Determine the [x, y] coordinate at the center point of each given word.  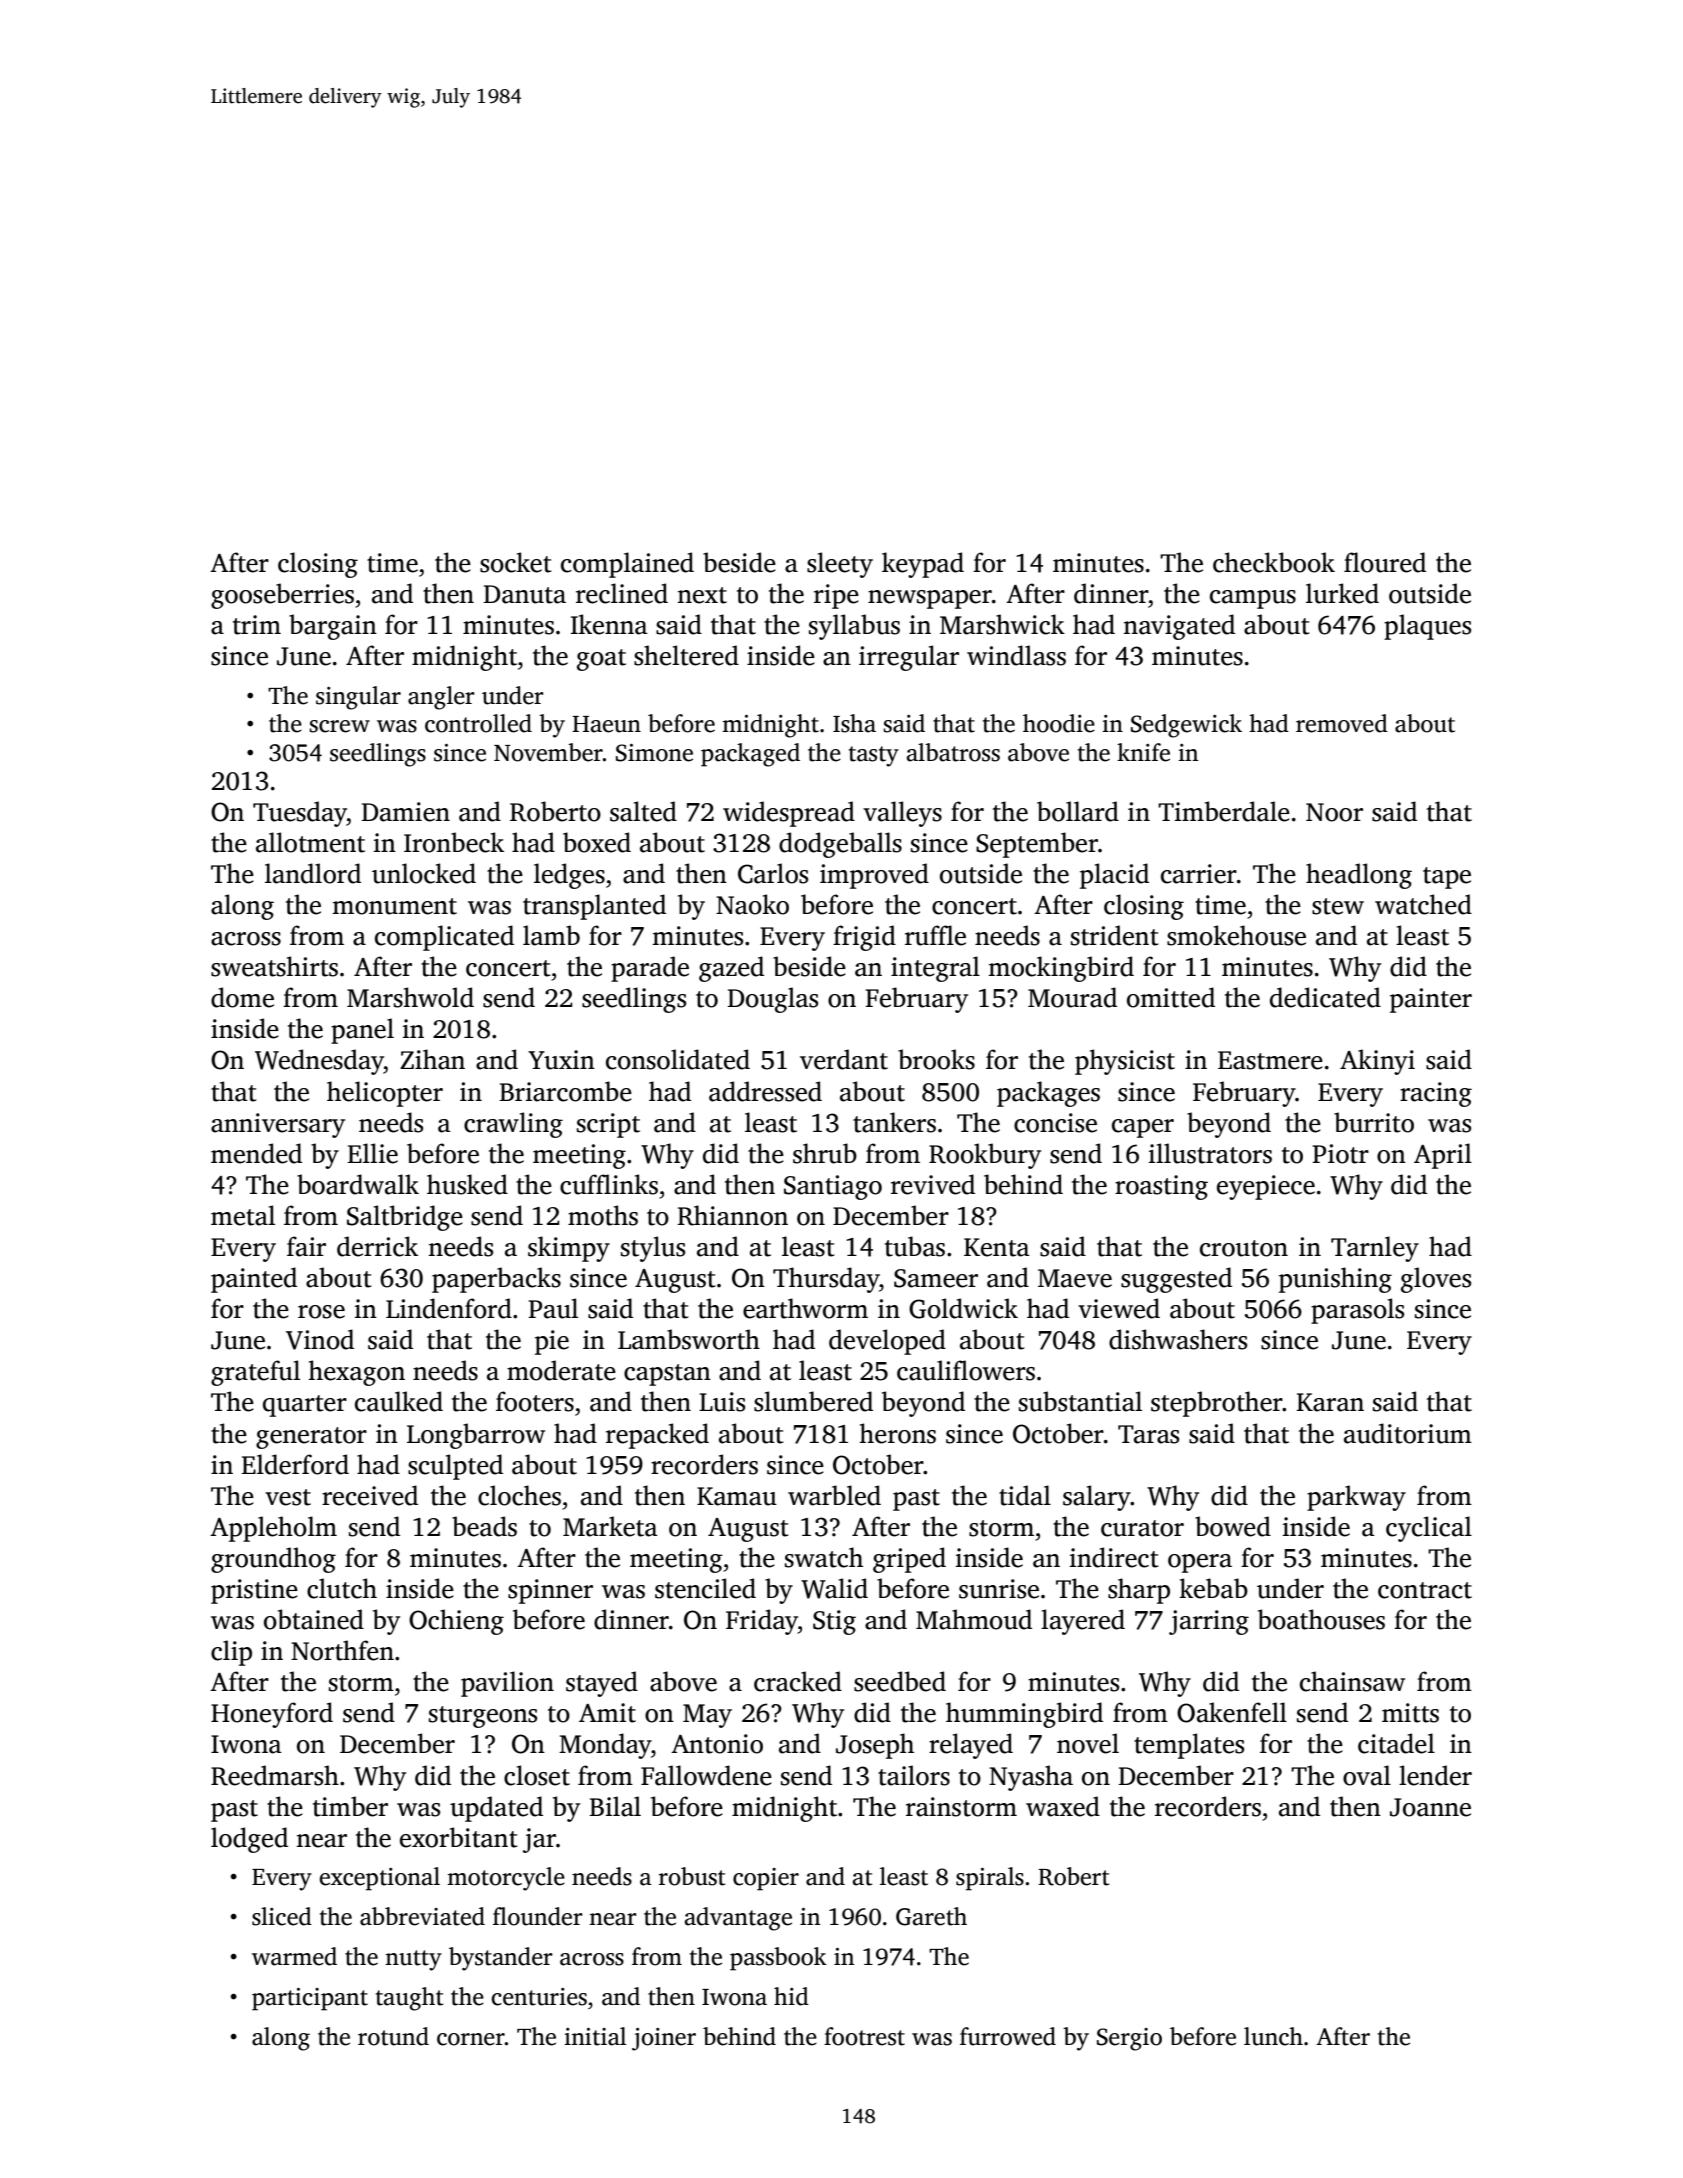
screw [339, 726]
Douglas [773, 1000]
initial [595, 2036]
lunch [1273, 2036]
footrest [864, 2036]
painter [1431, 1000]
